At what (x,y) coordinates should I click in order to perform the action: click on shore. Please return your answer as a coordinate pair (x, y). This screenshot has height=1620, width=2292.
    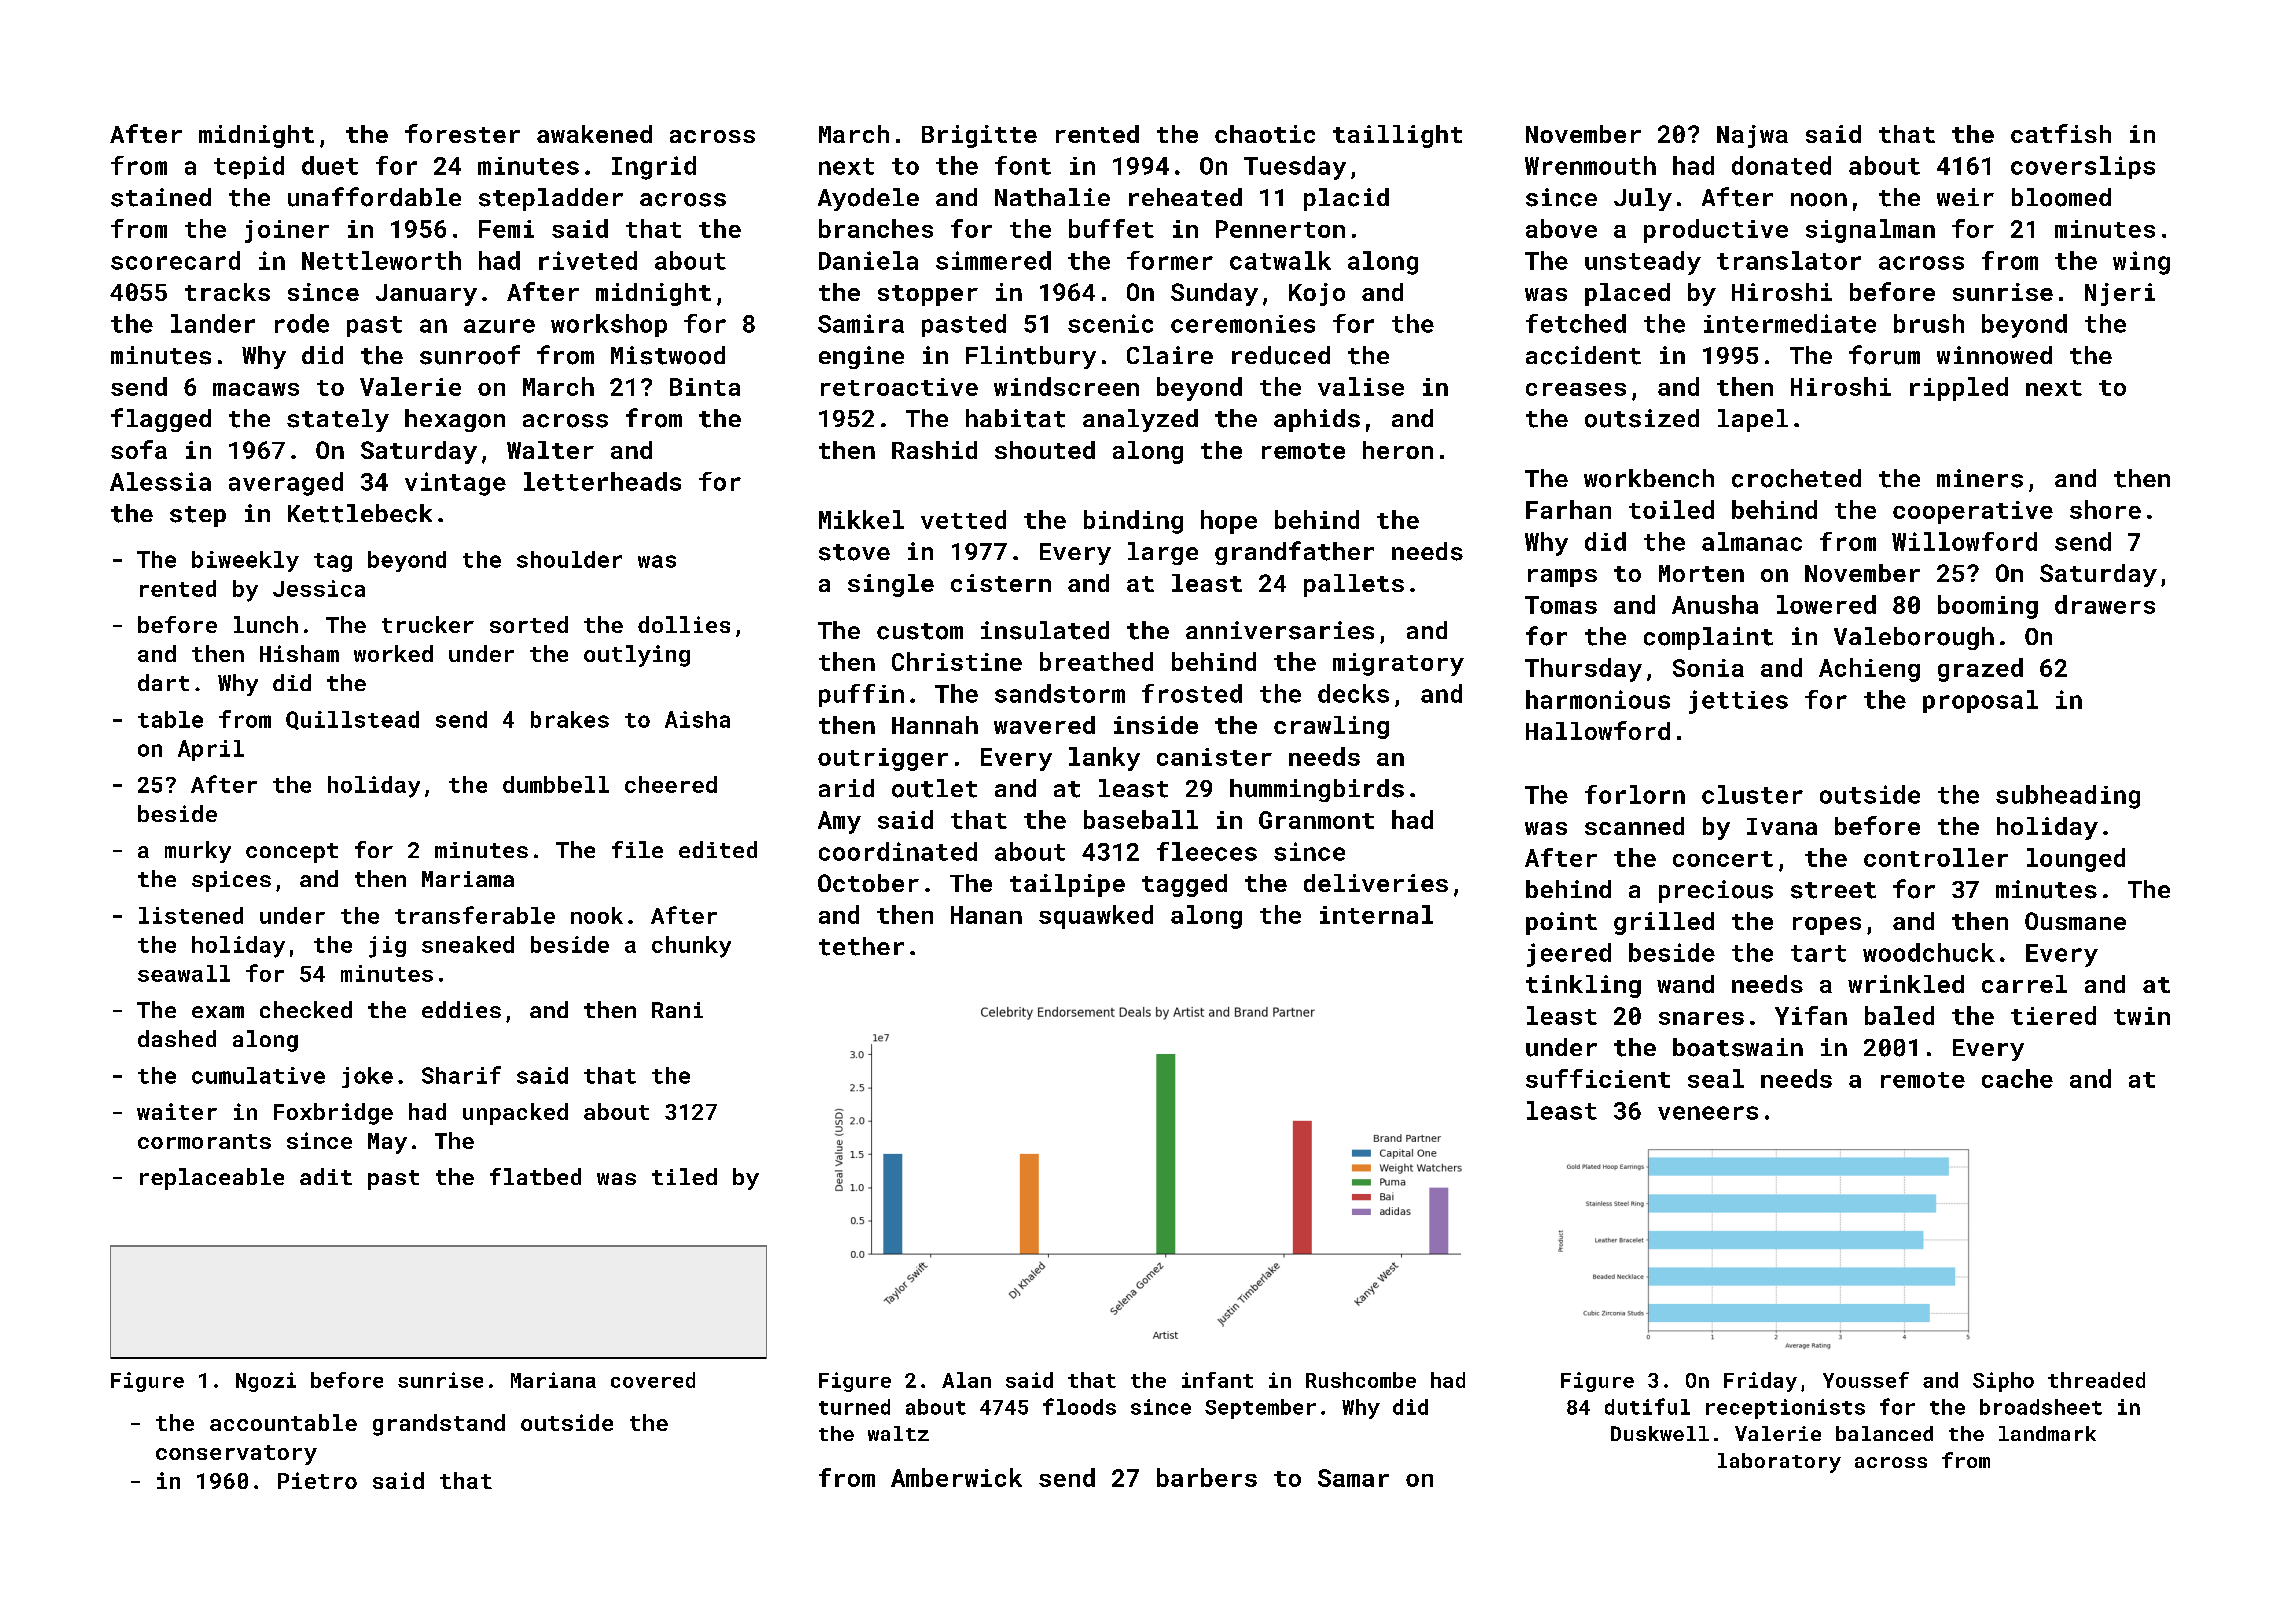
    Looking at the image, I should click on (2105, 509).
